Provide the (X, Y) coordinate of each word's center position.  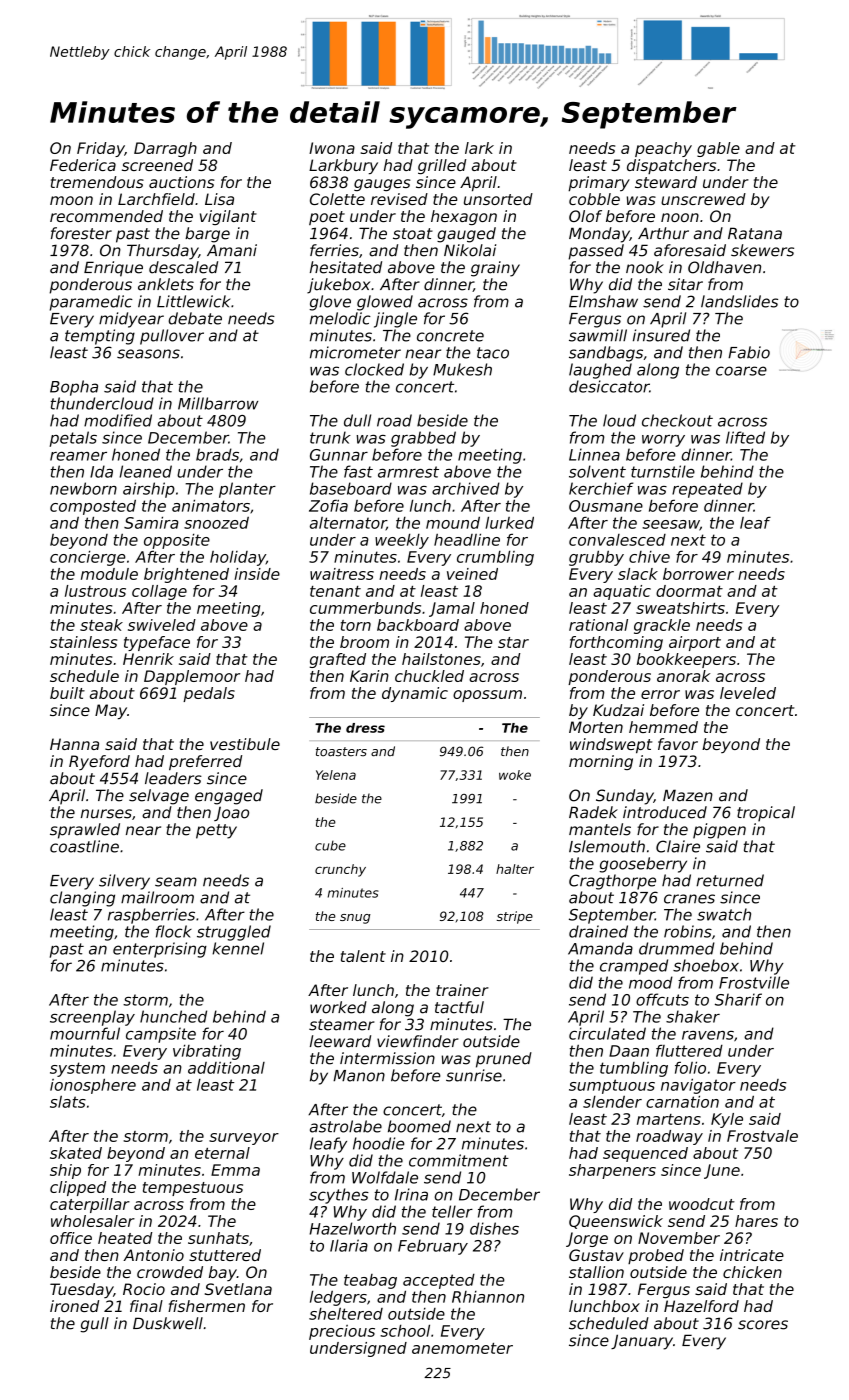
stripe (515, 917)
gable (718, 149)
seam (176, 882)
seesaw (671, 525)
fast (358, 471)
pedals (209, 694)
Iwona (332, 148)
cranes (689, 899)
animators (211, 505)
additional (226, 1067)
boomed (419, 1126)
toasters (341, 752)
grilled (442, 166)
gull (94, 1325)
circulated (607, 1033)
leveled (748, 693)
